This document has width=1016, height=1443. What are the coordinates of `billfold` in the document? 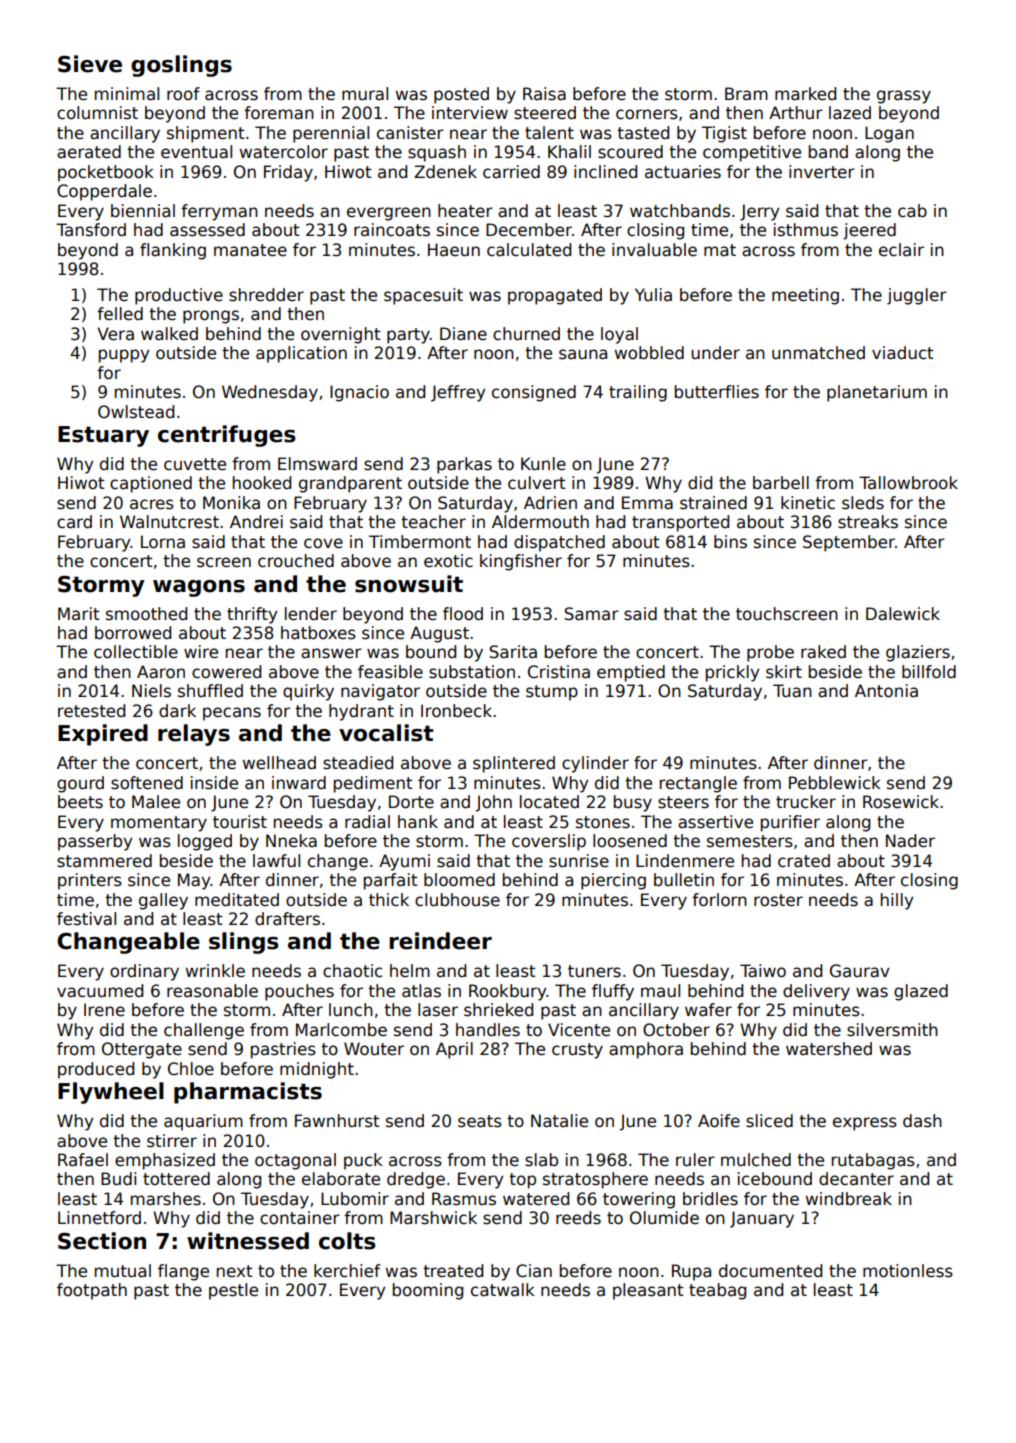 It's located at (929, 672).
